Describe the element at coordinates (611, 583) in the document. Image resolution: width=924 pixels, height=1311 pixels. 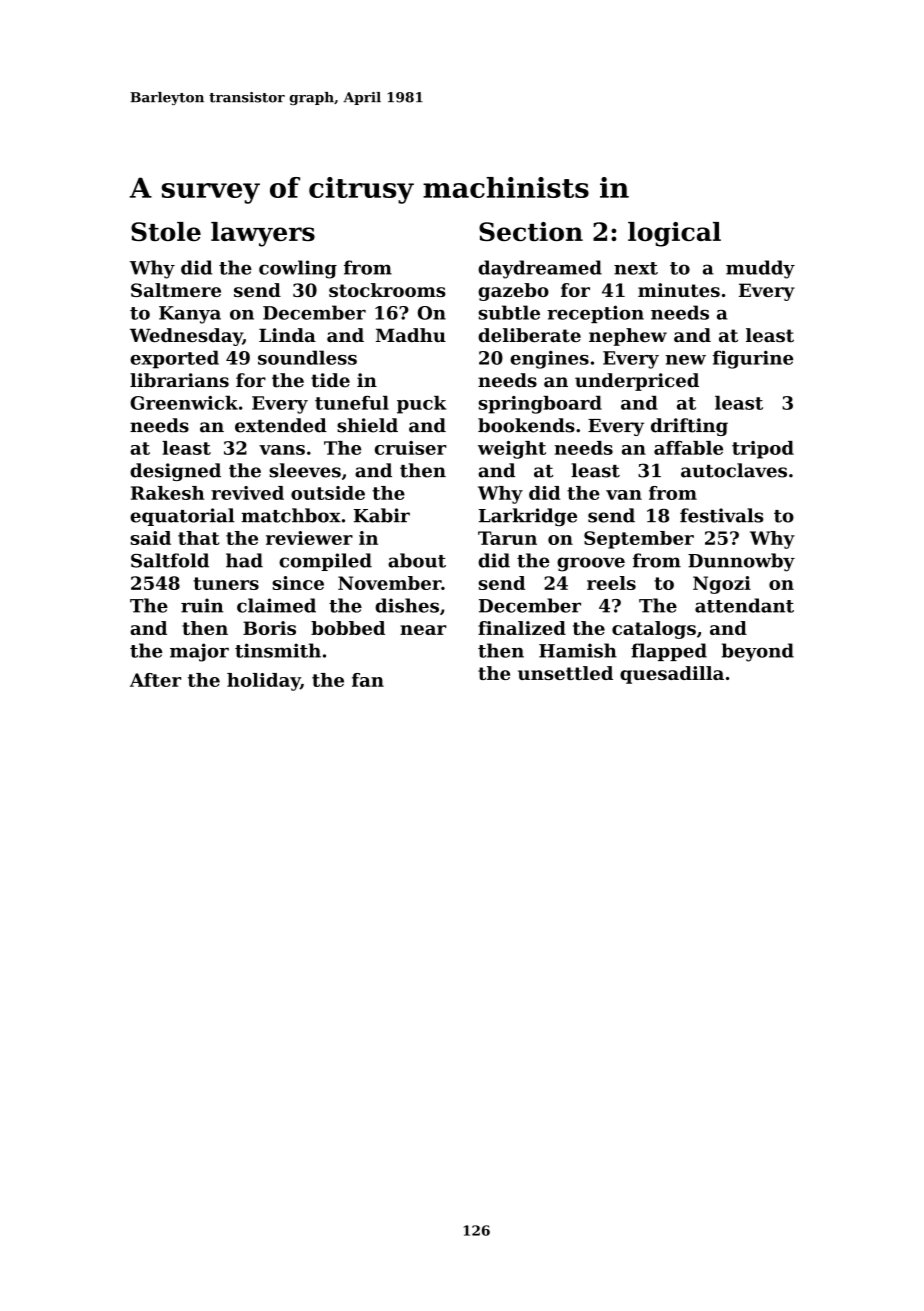
I see `reels` at that location.
